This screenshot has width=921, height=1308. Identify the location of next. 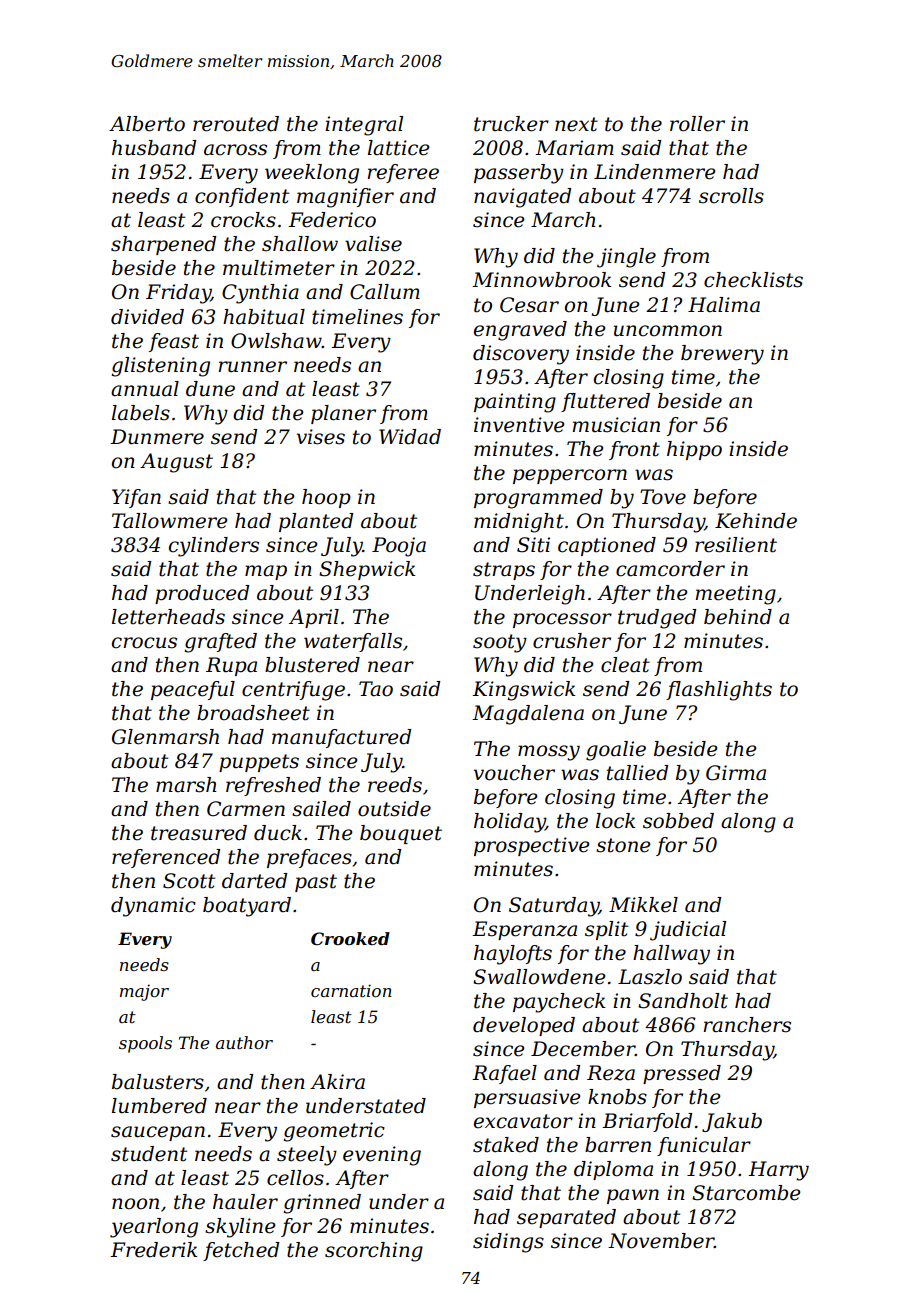
(576, 124).
